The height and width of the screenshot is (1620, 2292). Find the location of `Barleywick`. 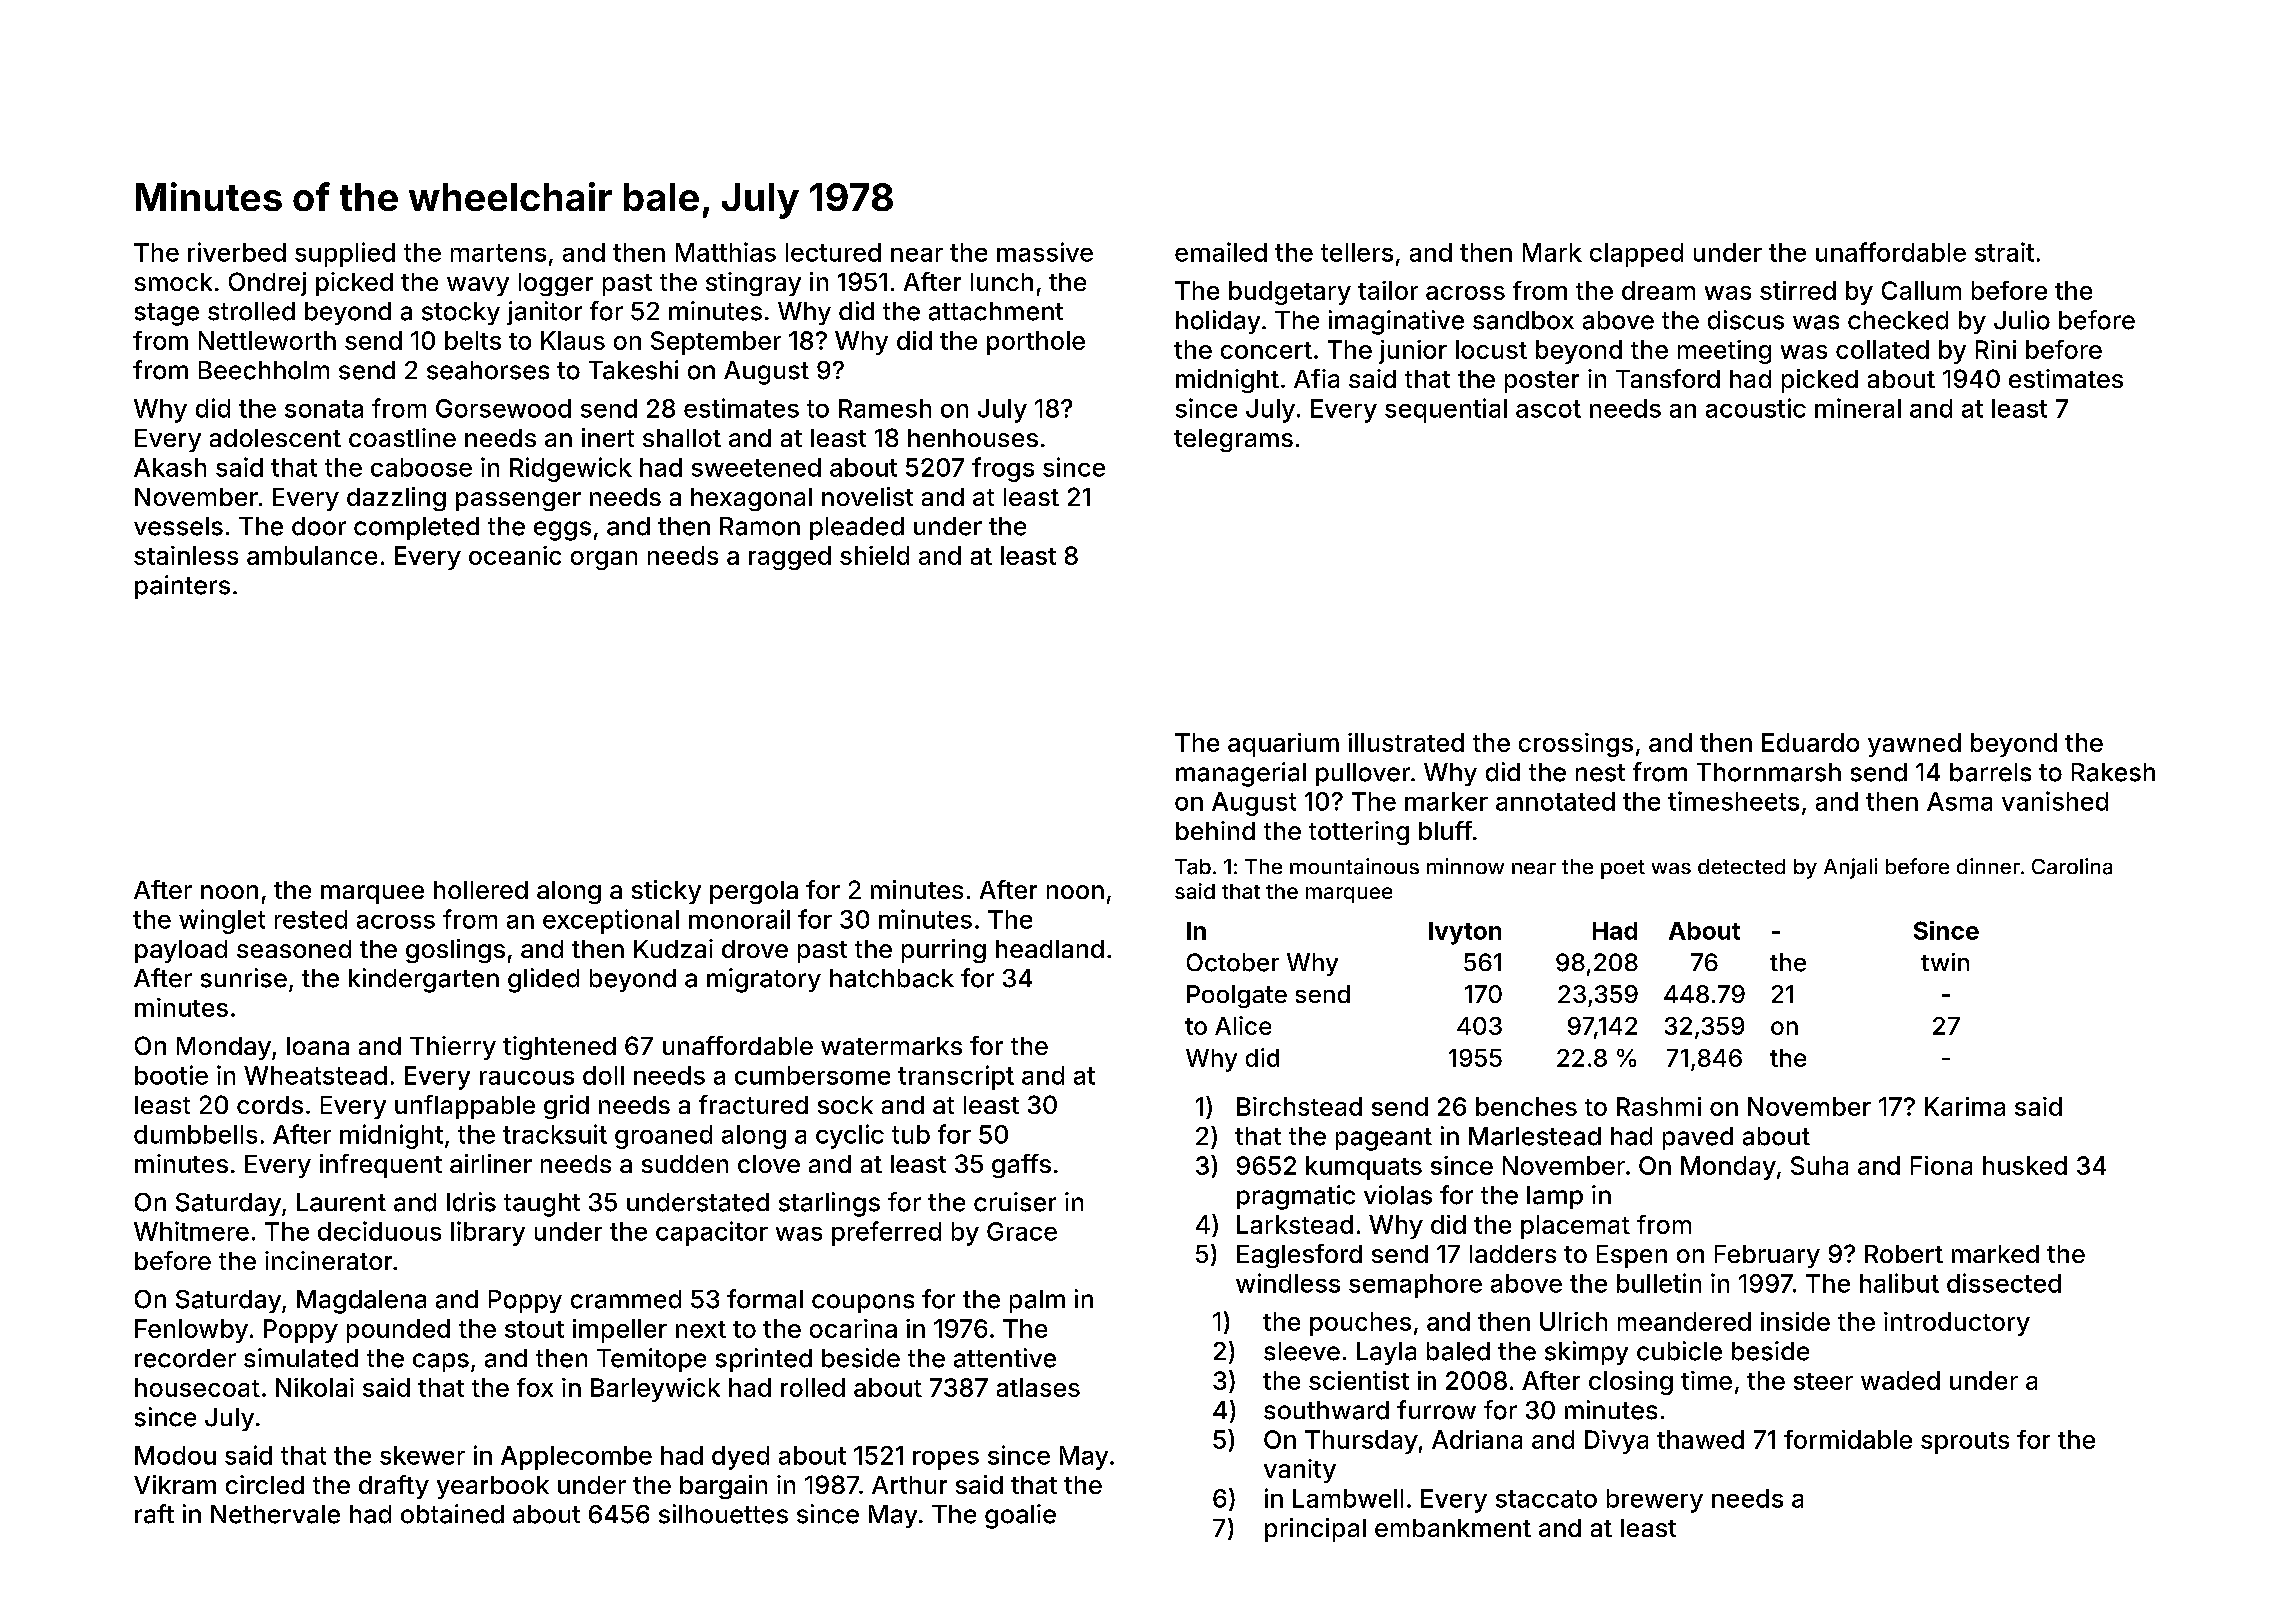

Barleywick is located at coordinates (655, 1390).
